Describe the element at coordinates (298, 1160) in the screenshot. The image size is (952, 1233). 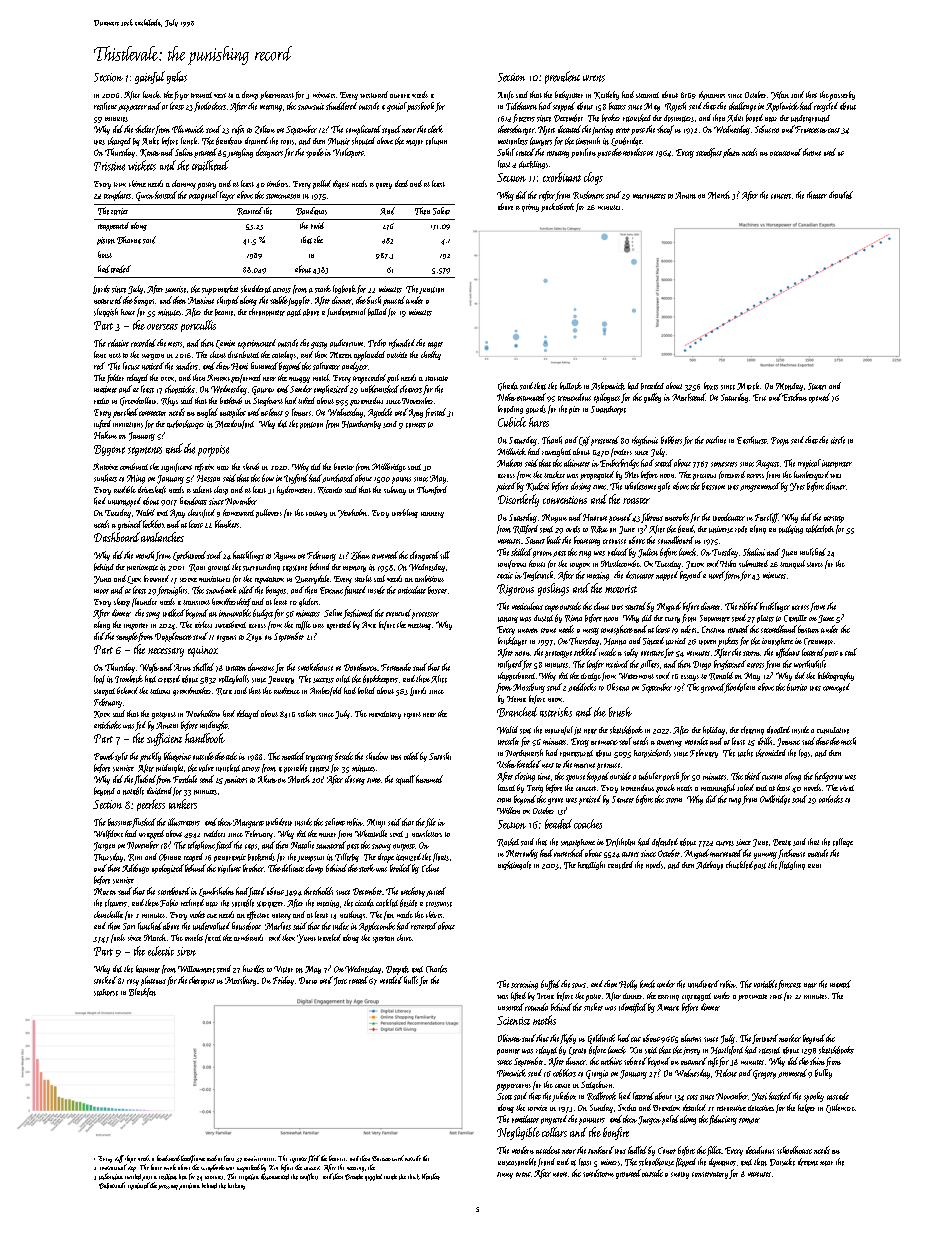
I see `repeater` at that location.
